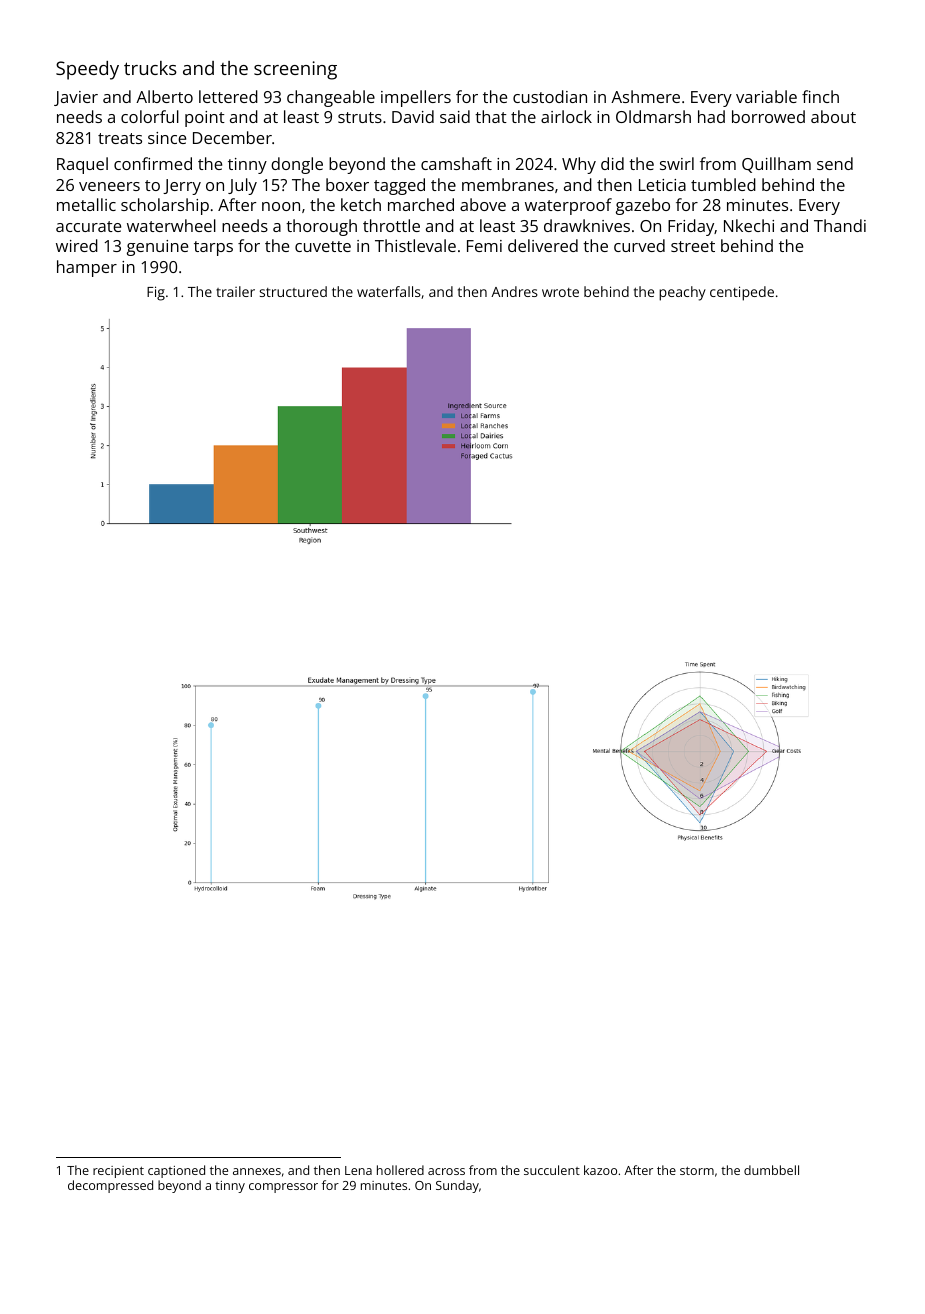 Image resolution: width=925 pixels, height=1314 pixels. I want to click on centipede, so click(742, 293).
